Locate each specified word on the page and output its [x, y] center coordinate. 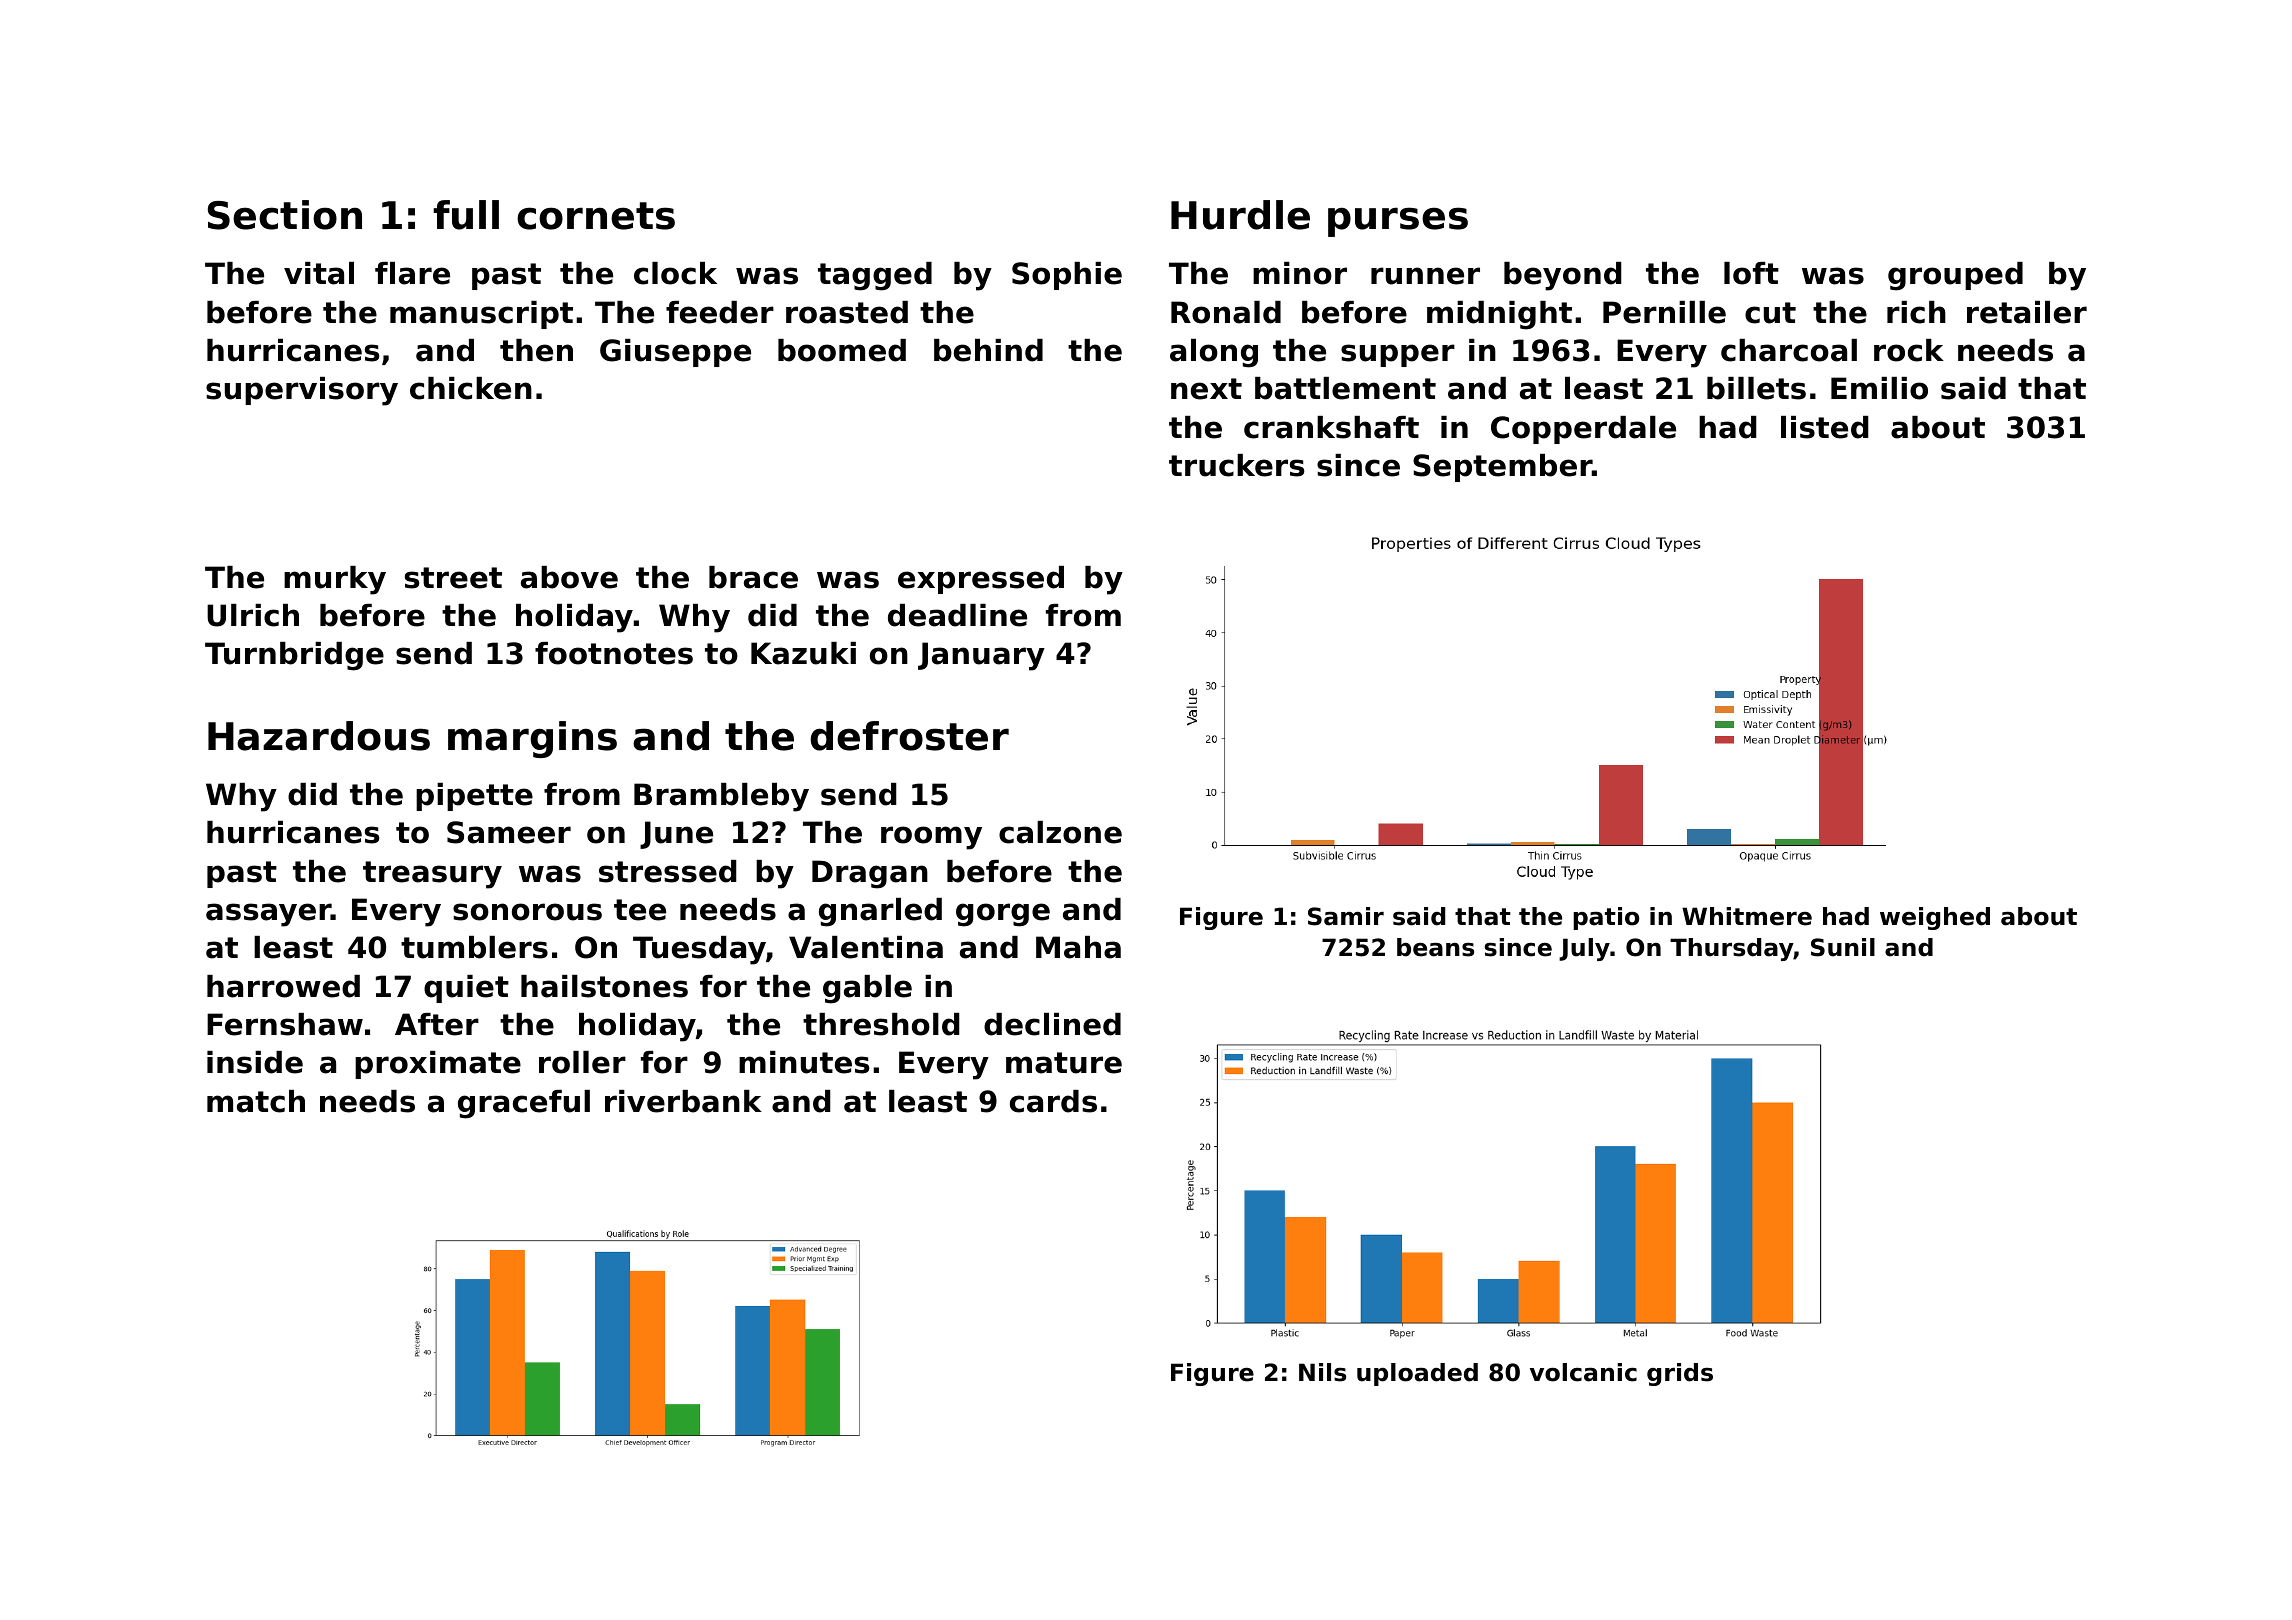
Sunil [1843, 947]
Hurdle [1240, 215]
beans [1435, 947]
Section [285, 215]
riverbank [683, 1101]
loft [1751, 273]
